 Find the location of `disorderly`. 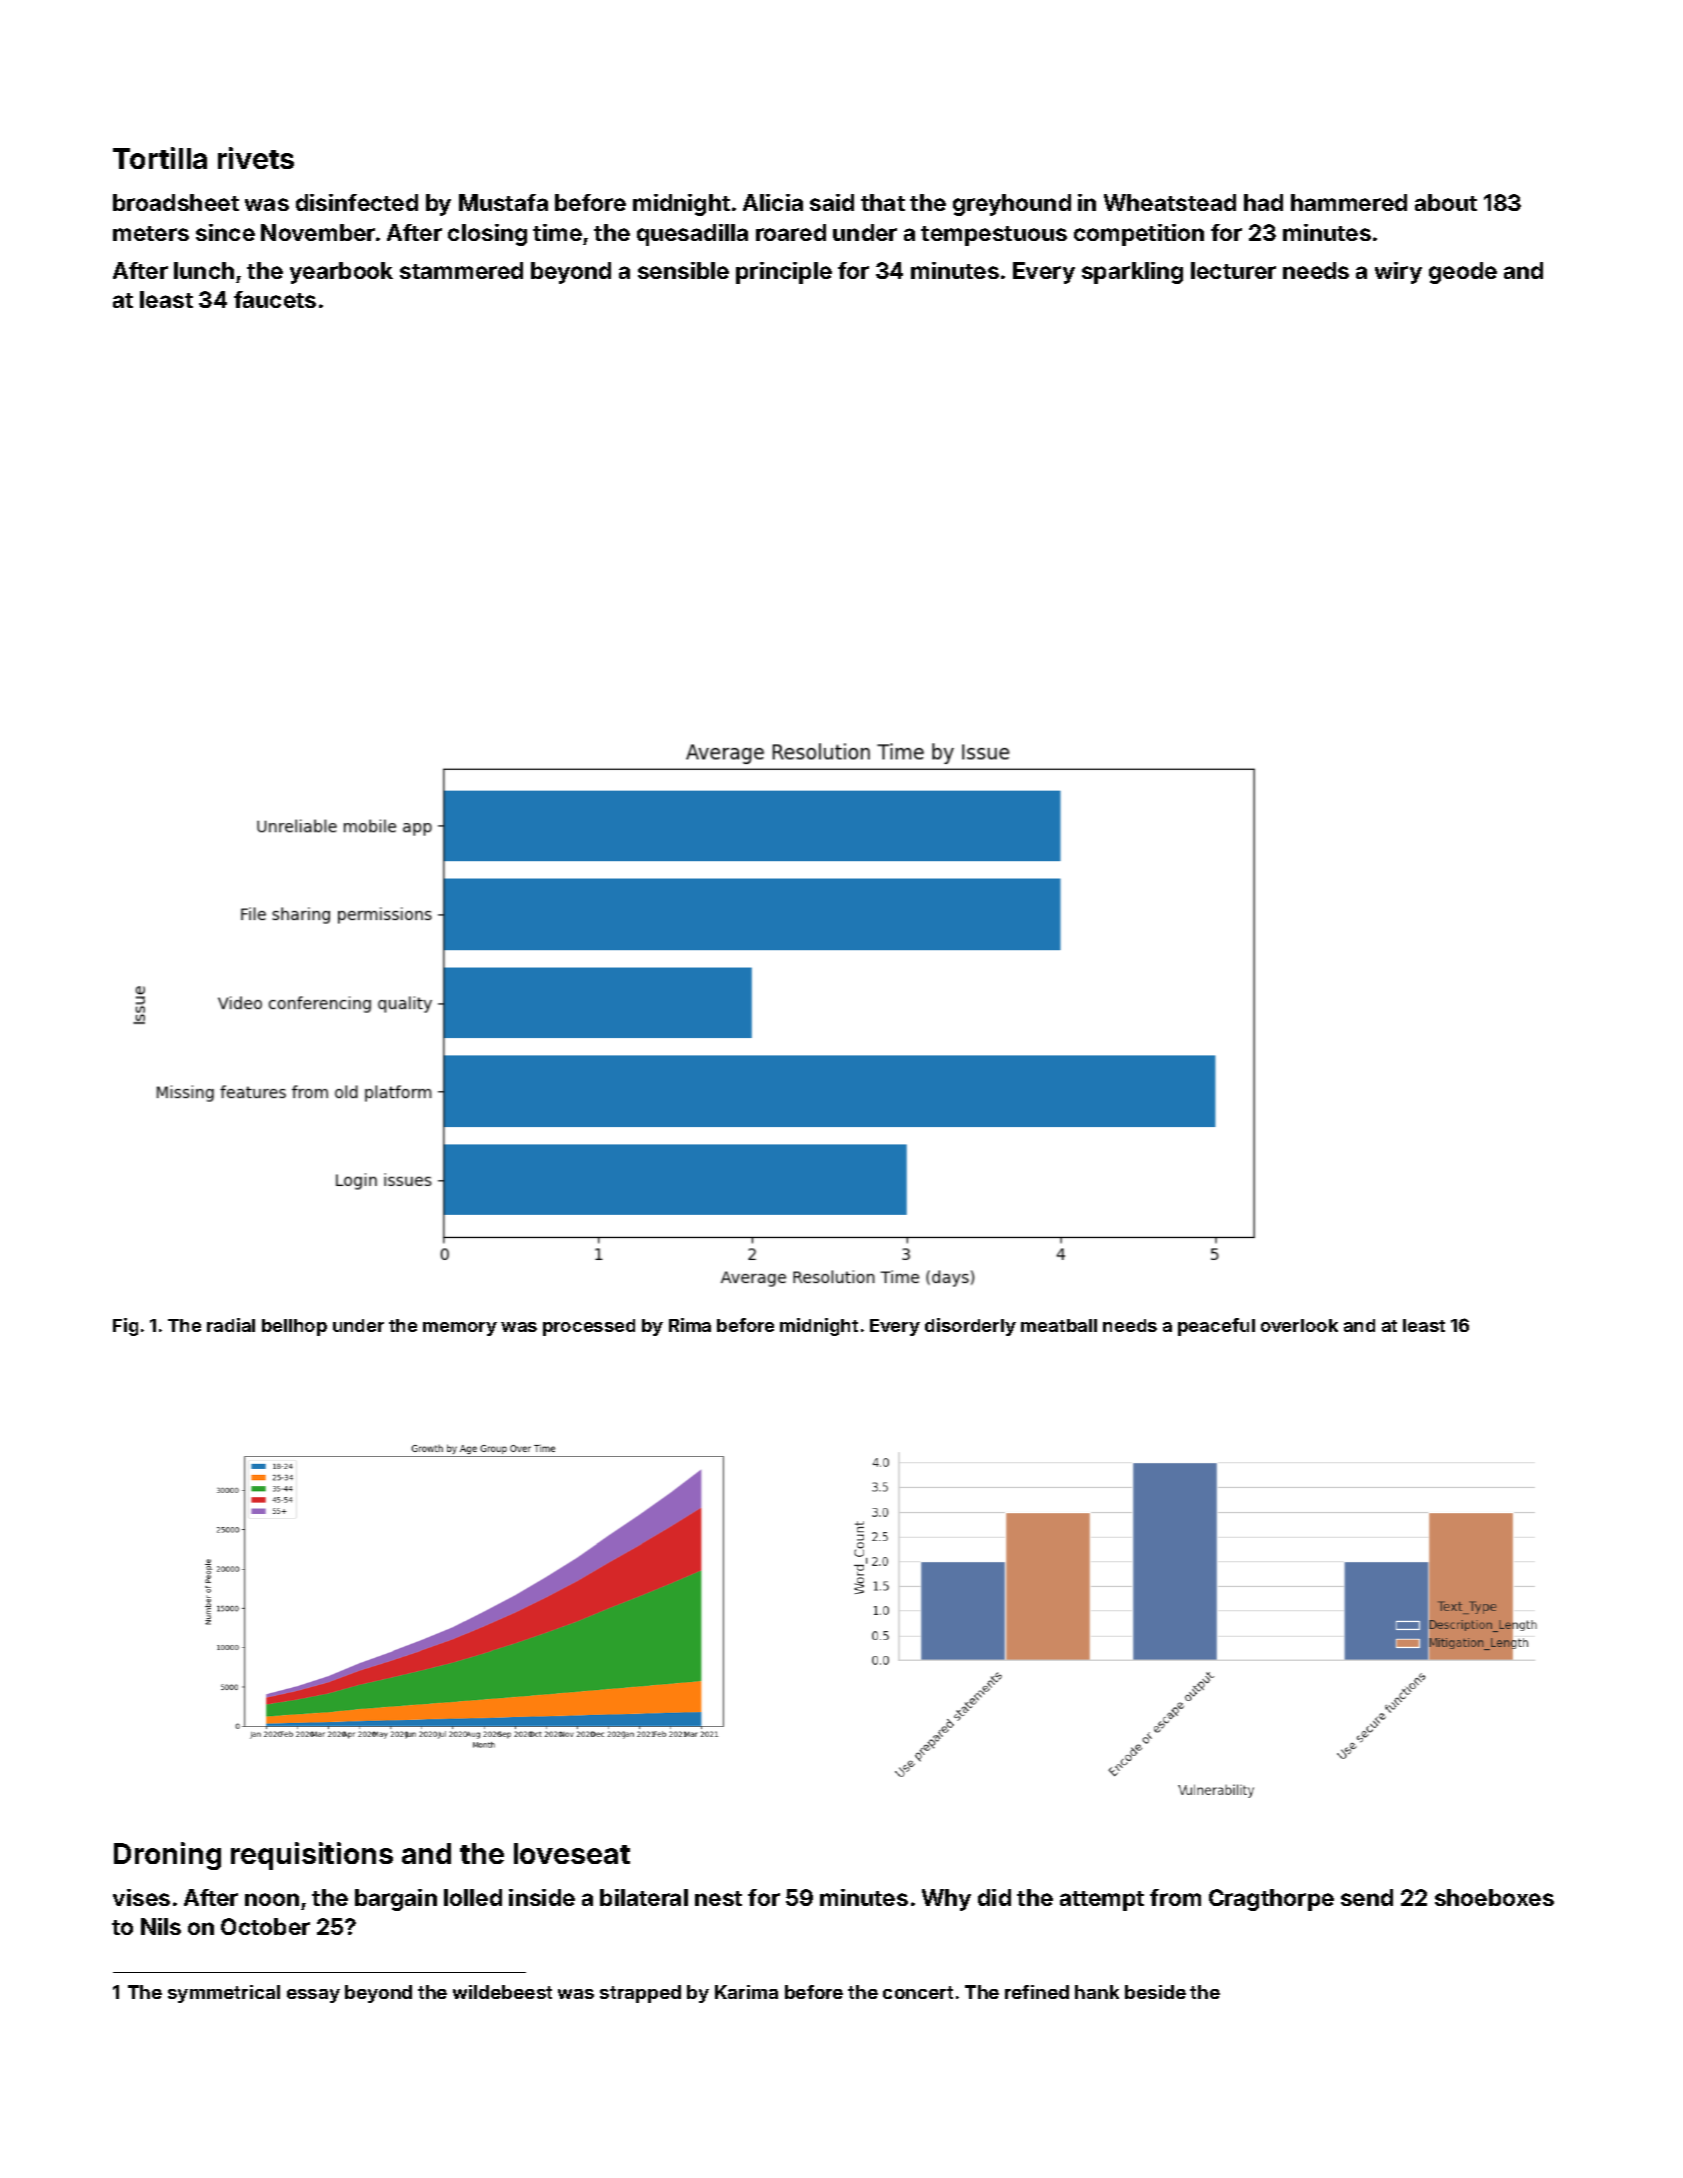

disorderly is located at coordinates (970, 1327).
